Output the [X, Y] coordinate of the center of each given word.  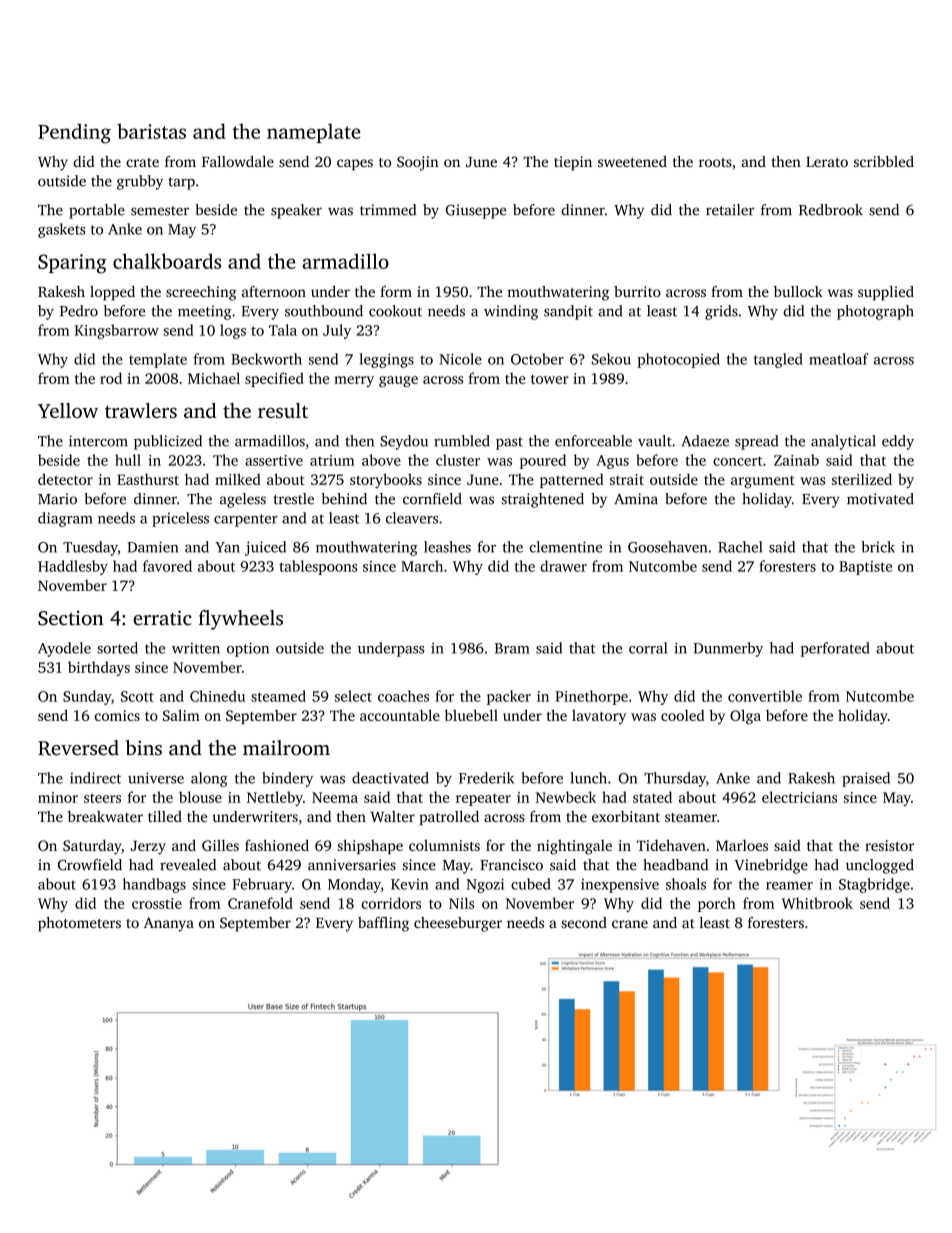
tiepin [573, 163]
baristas [151, 131]
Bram [512, 648]
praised [866, 779]
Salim [181, 715]
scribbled [884, 161]
